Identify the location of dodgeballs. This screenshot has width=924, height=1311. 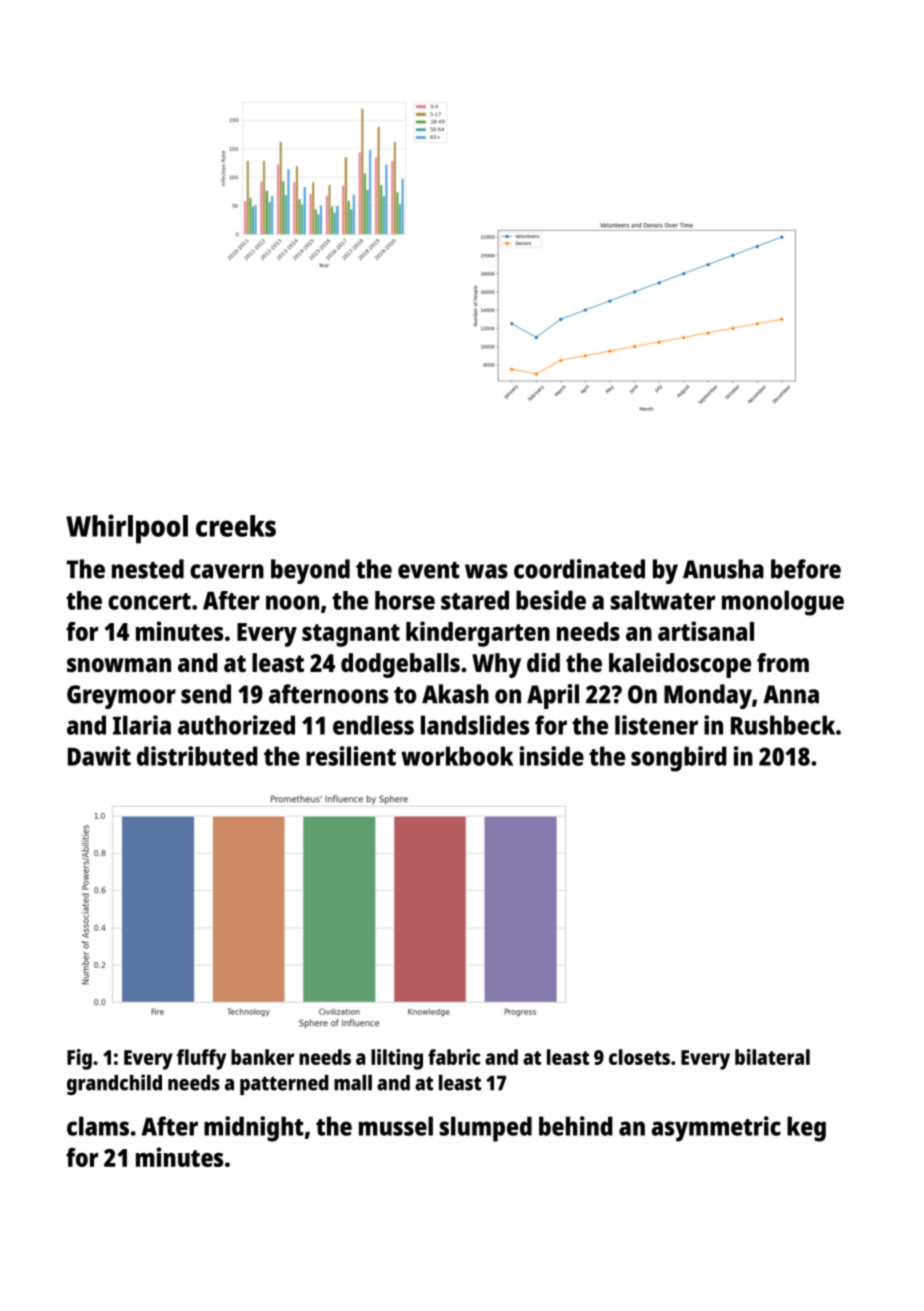
(400, 665).
